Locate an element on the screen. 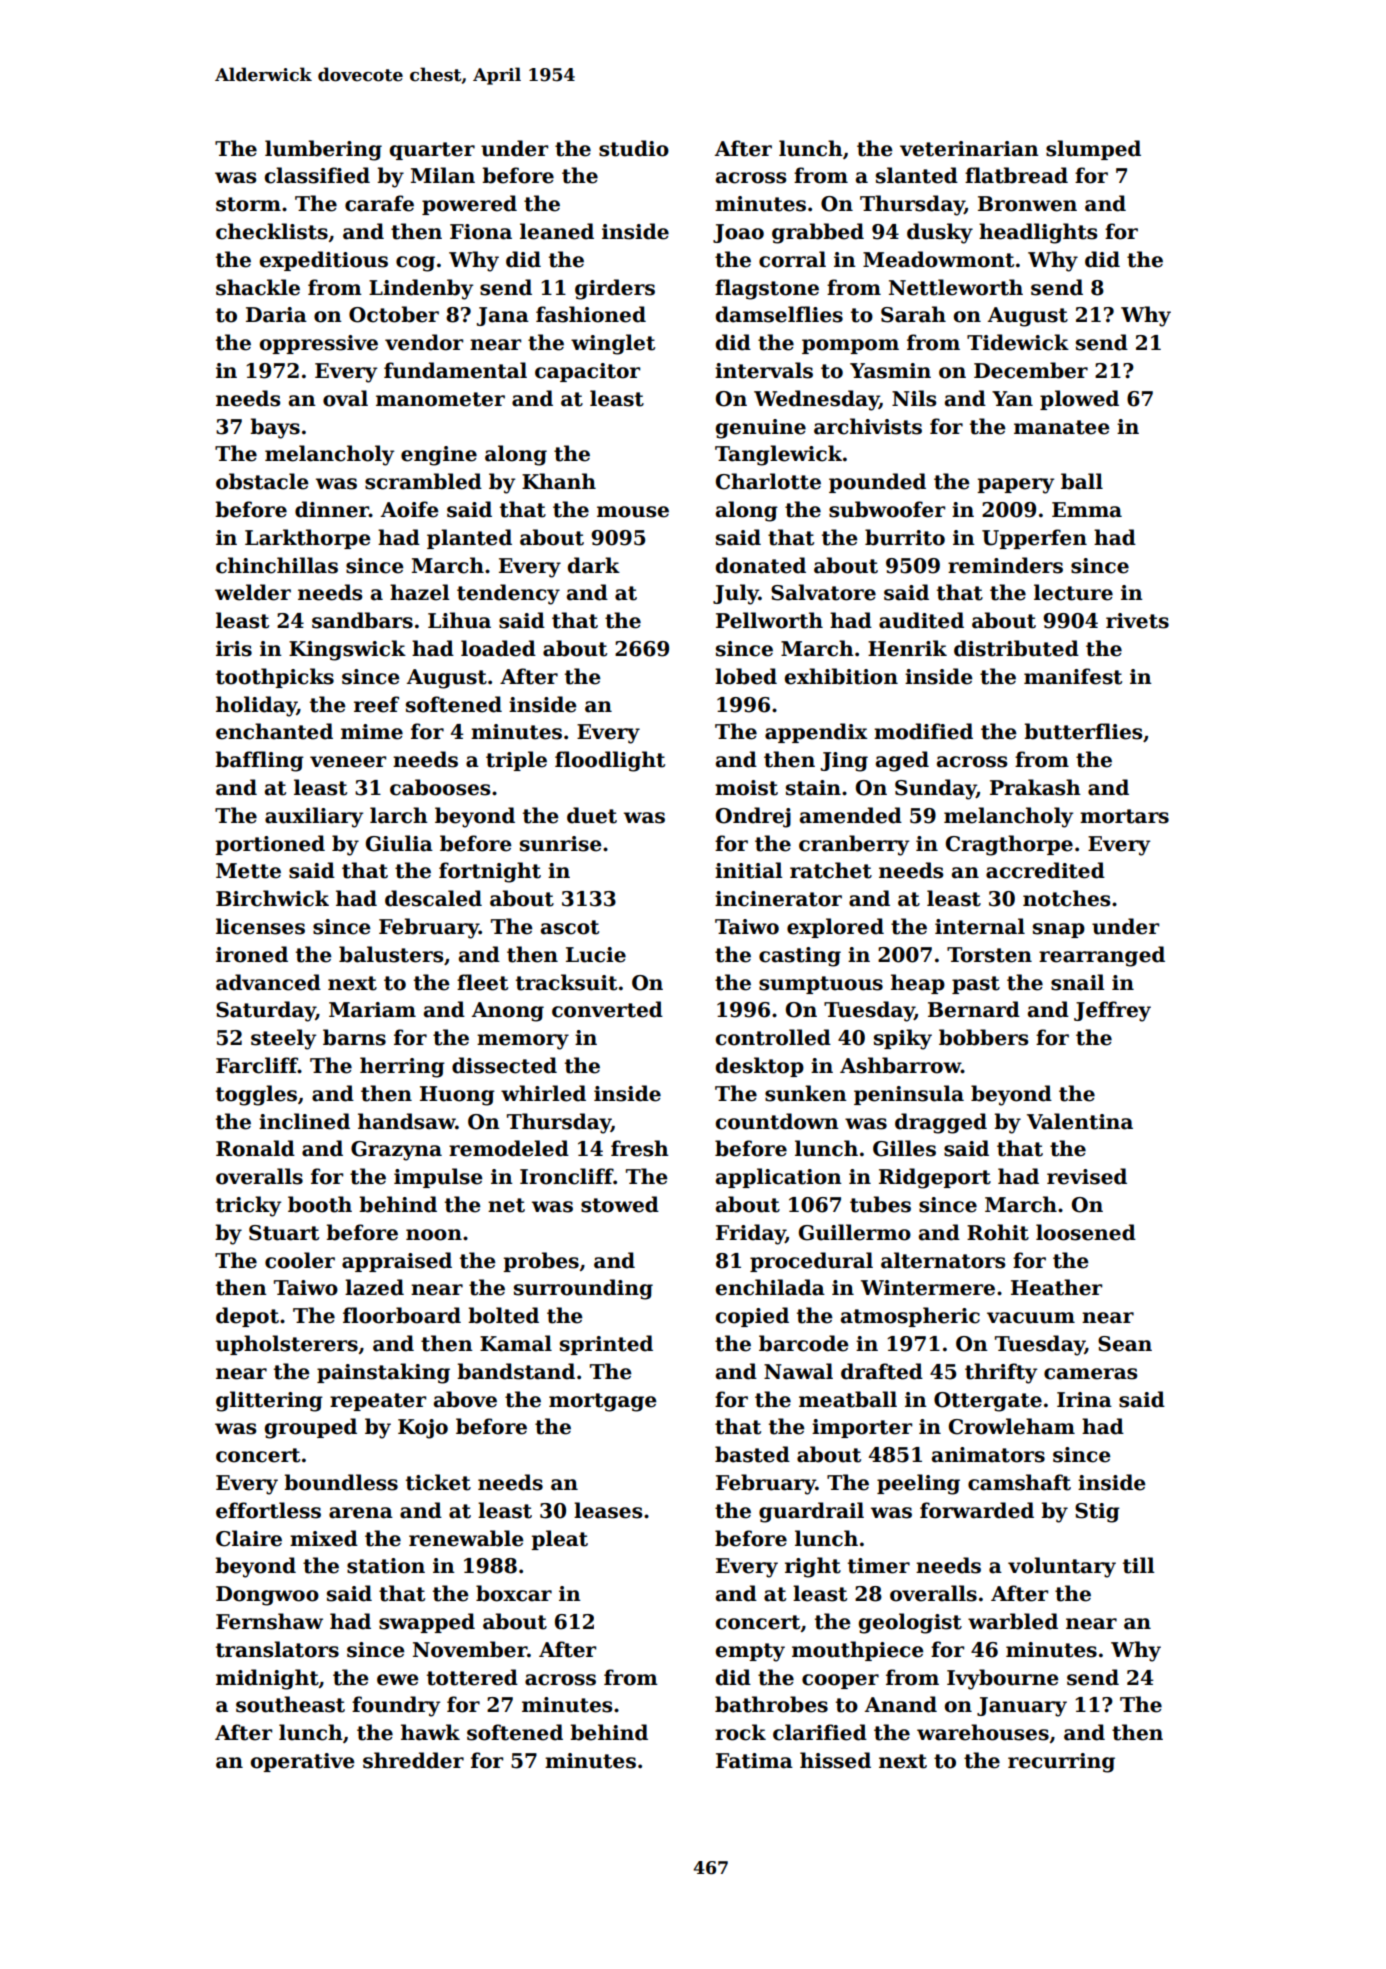  quarter is located at coordinates (432, 151).
